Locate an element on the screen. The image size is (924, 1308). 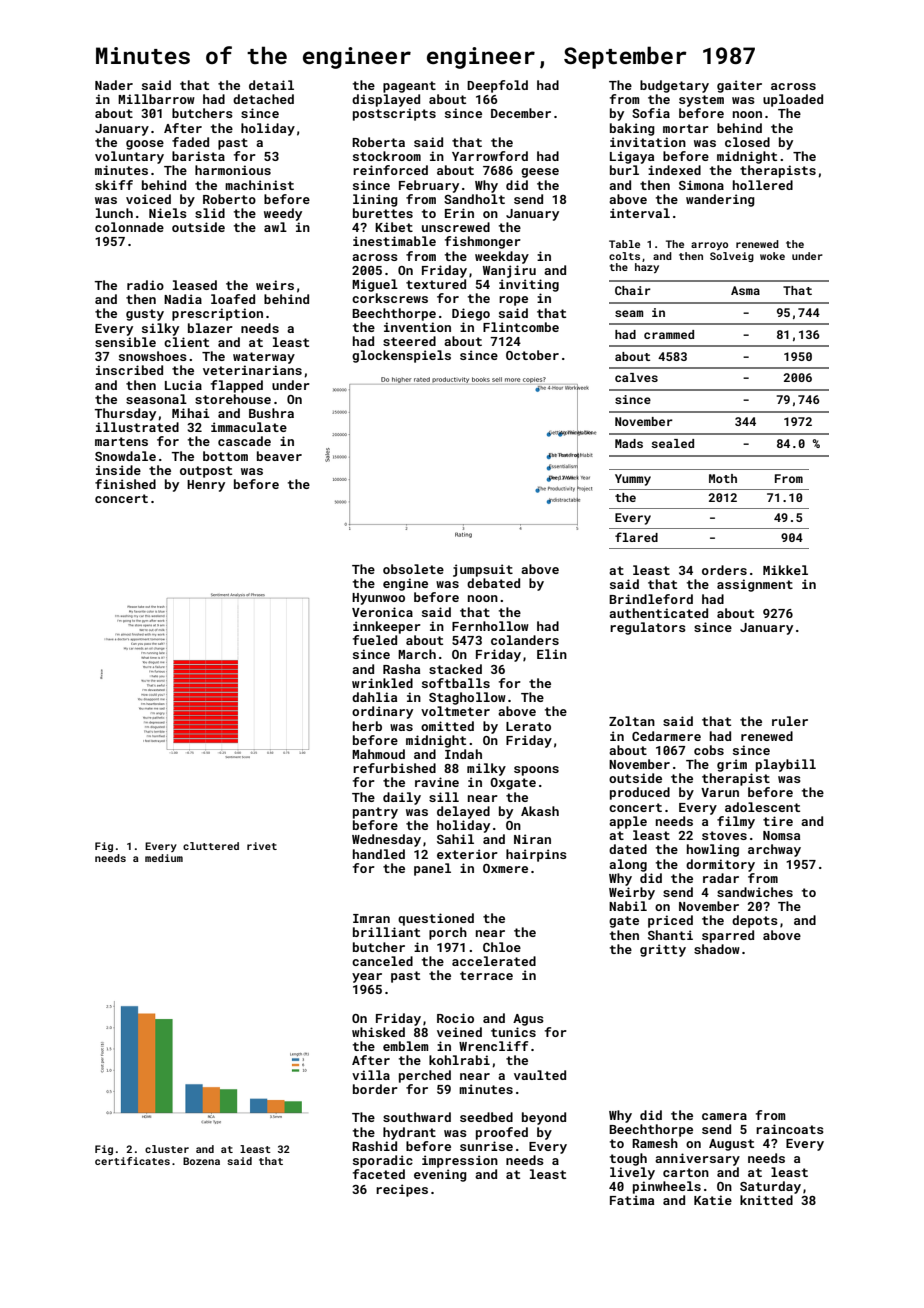
cluster is located at coordinates (167, 1149).
